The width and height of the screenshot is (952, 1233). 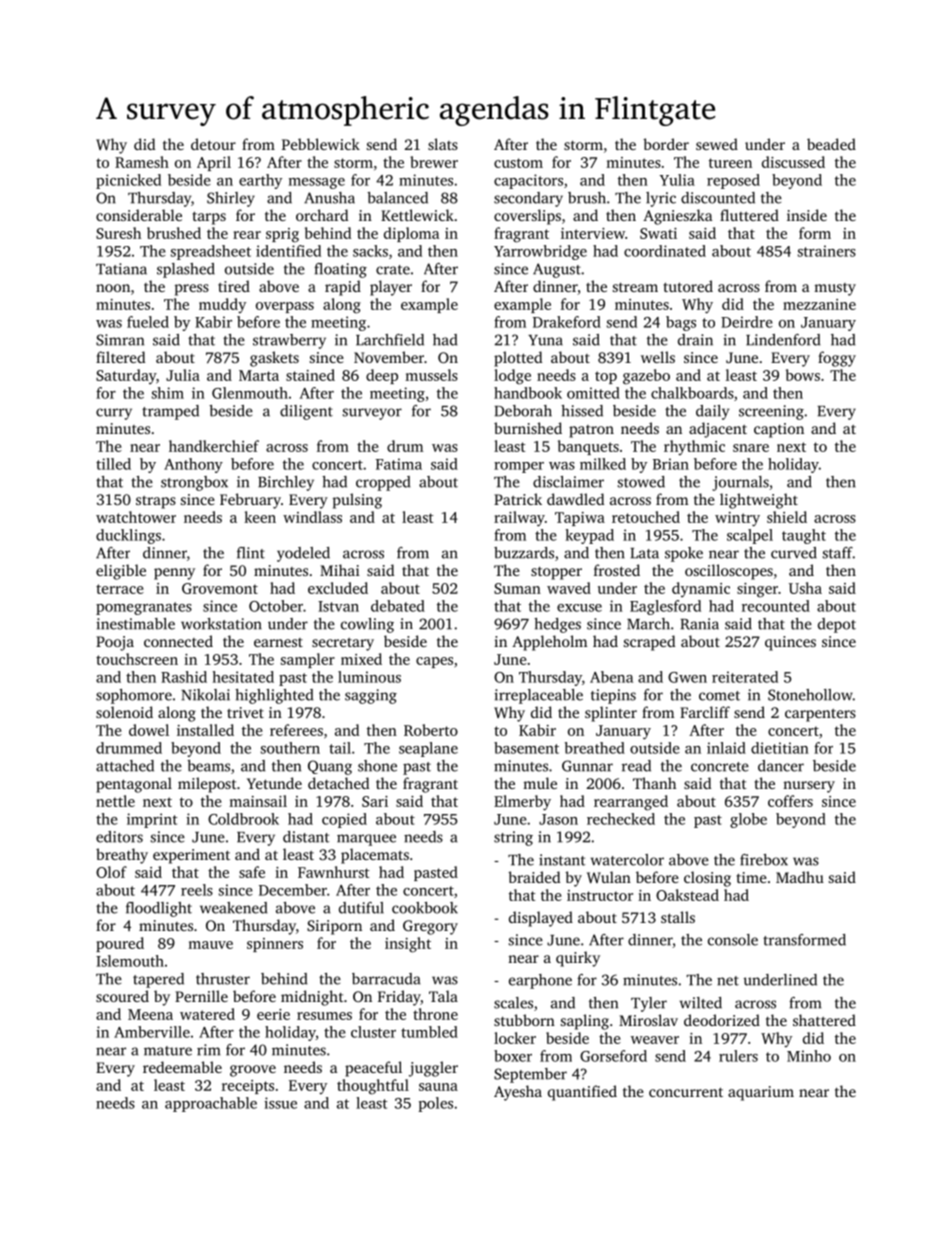 I want to click on Elmerby, so click(x=522, y=803).
